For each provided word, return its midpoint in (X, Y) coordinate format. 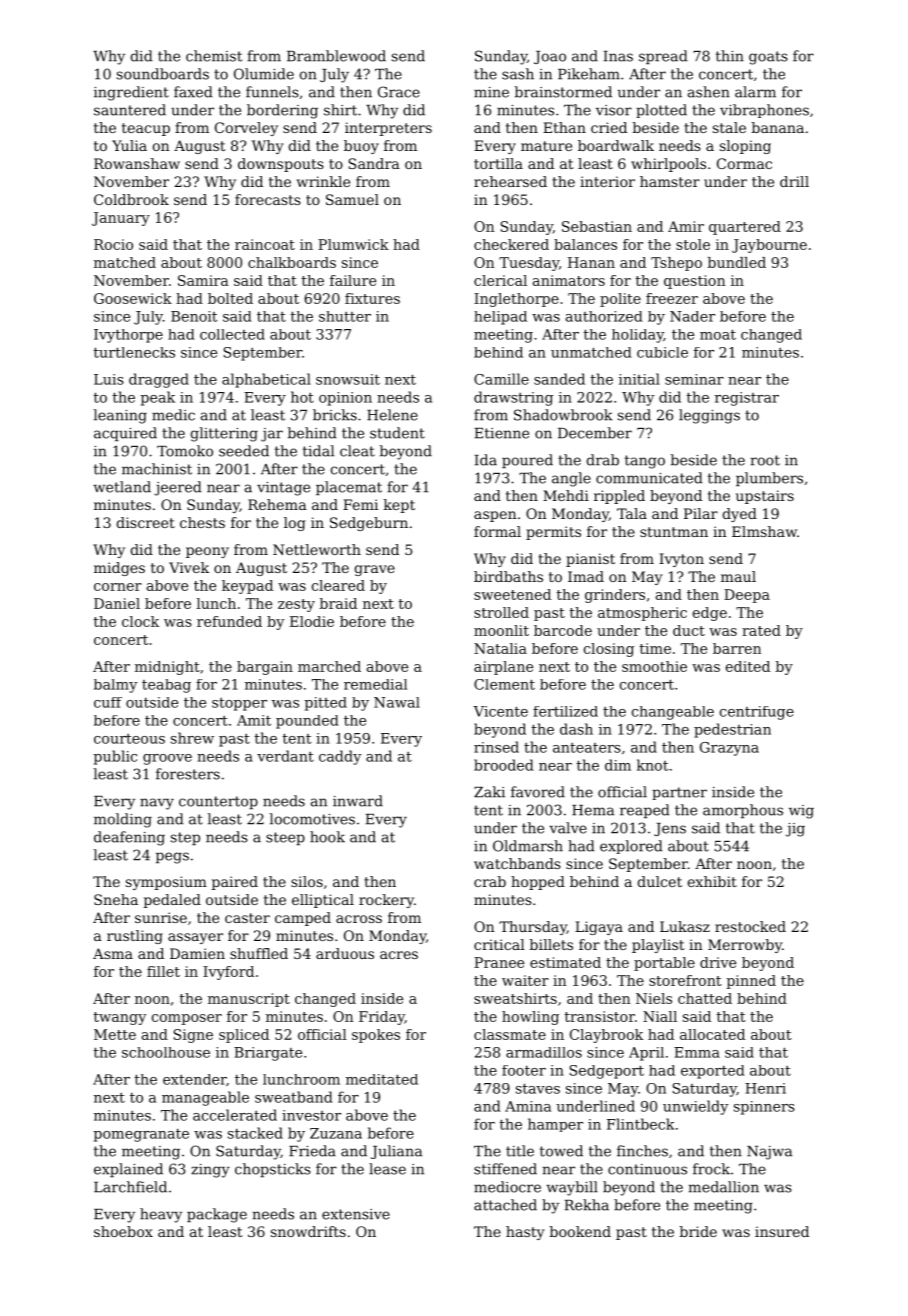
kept (399, 506)
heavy (161, 1215)
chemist (214, 56)
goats (768, 58)
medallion (723, 1187)
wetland (122, 487)
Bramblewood (336, 56)
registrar (747, 399)
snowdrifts (308, 1231)
